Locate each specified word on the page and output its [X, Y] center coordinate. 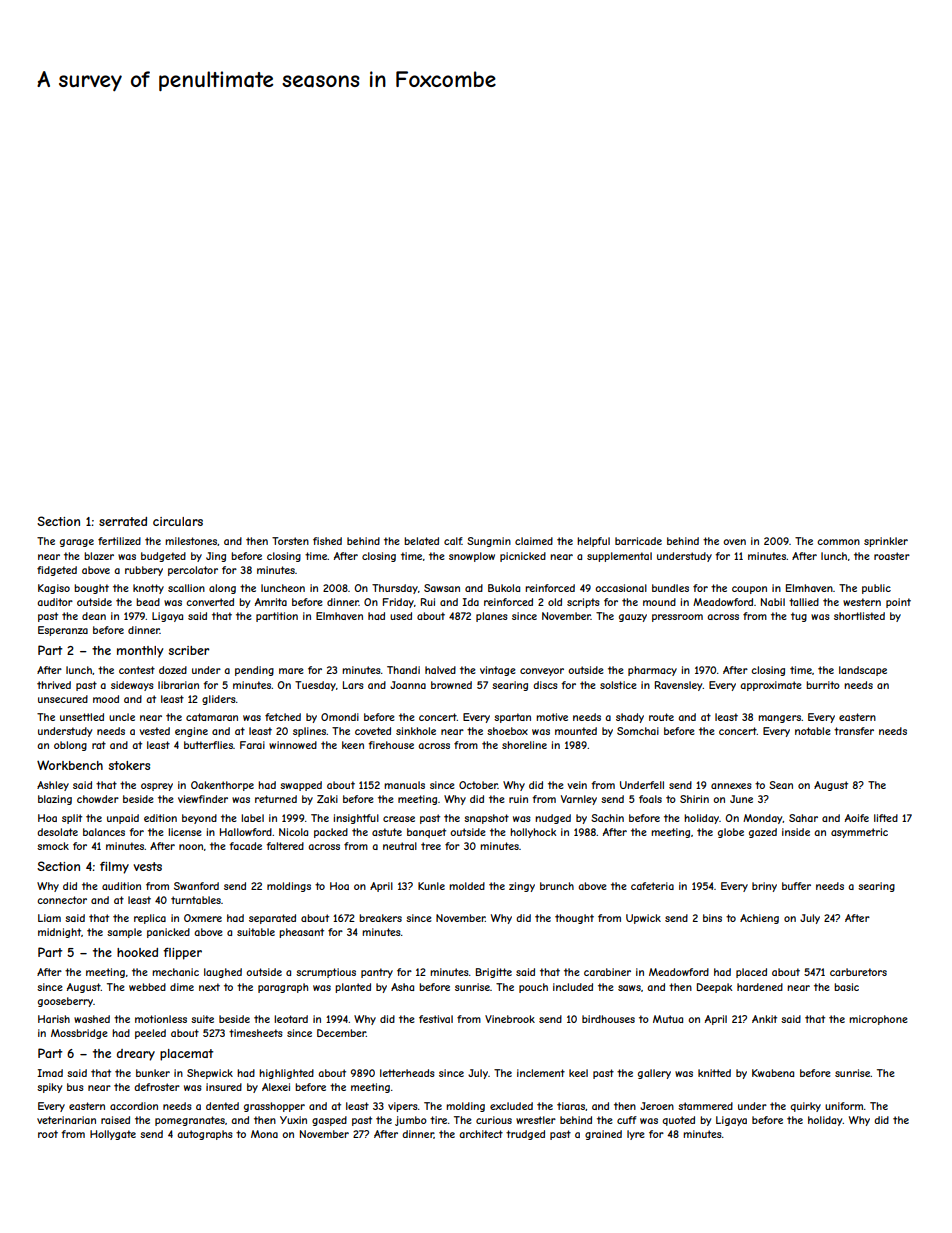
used [401, 616]
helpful [593, 542]
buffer [796, 886]
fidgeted [57, 571]
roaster [892, 556]
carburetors [858, 972]
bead [148, 602]
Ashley [53, 786]
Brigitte [494, 973]
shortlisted [859, 616]
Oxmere [203, 918]
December [341, 1033]
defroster [157, 1087]
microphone [878, 1020]
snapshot [486, 819]
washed [92, 1019]
